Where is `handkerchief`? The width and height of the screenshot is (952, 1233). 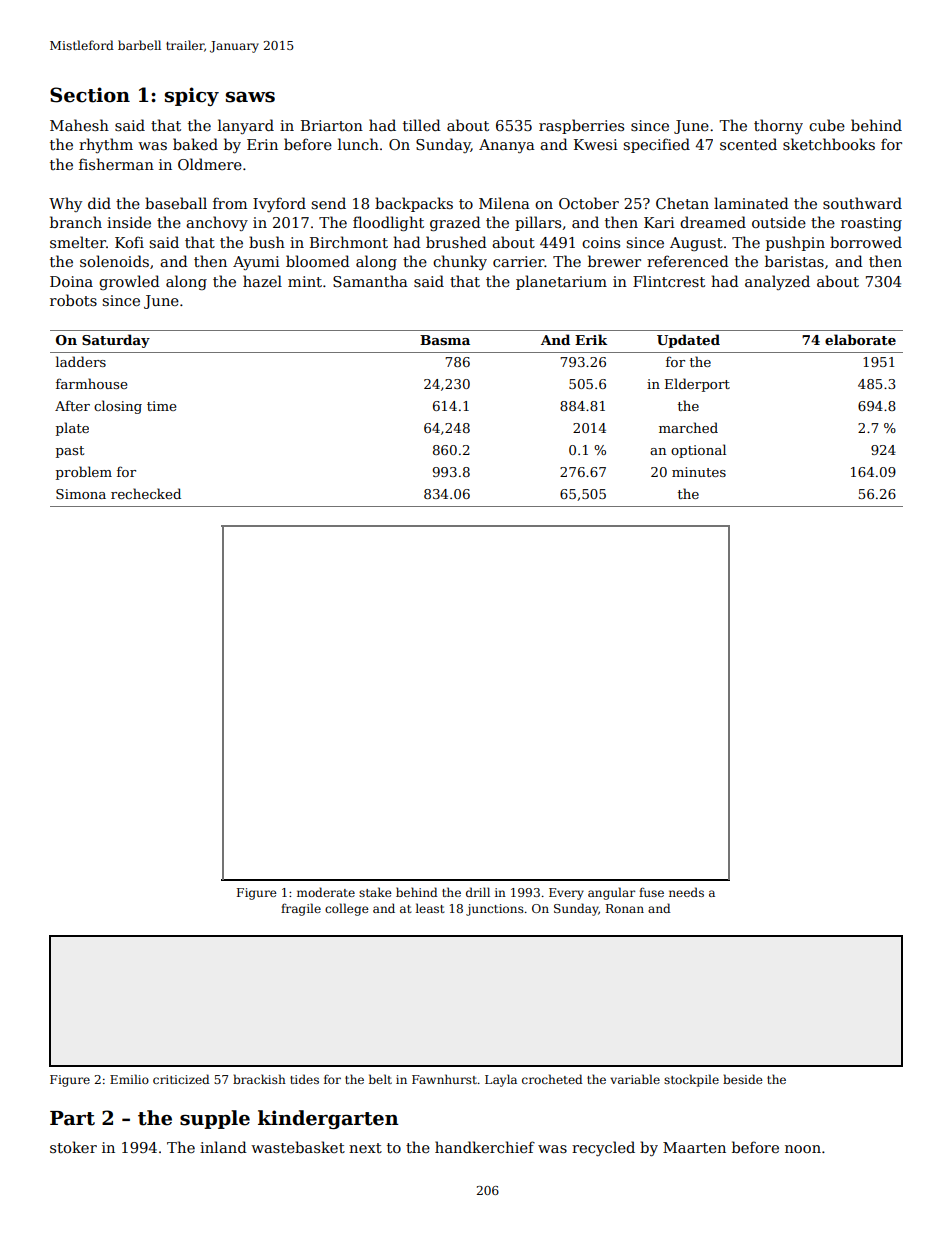
handkerchief is located at coordinates (485, 1147).
